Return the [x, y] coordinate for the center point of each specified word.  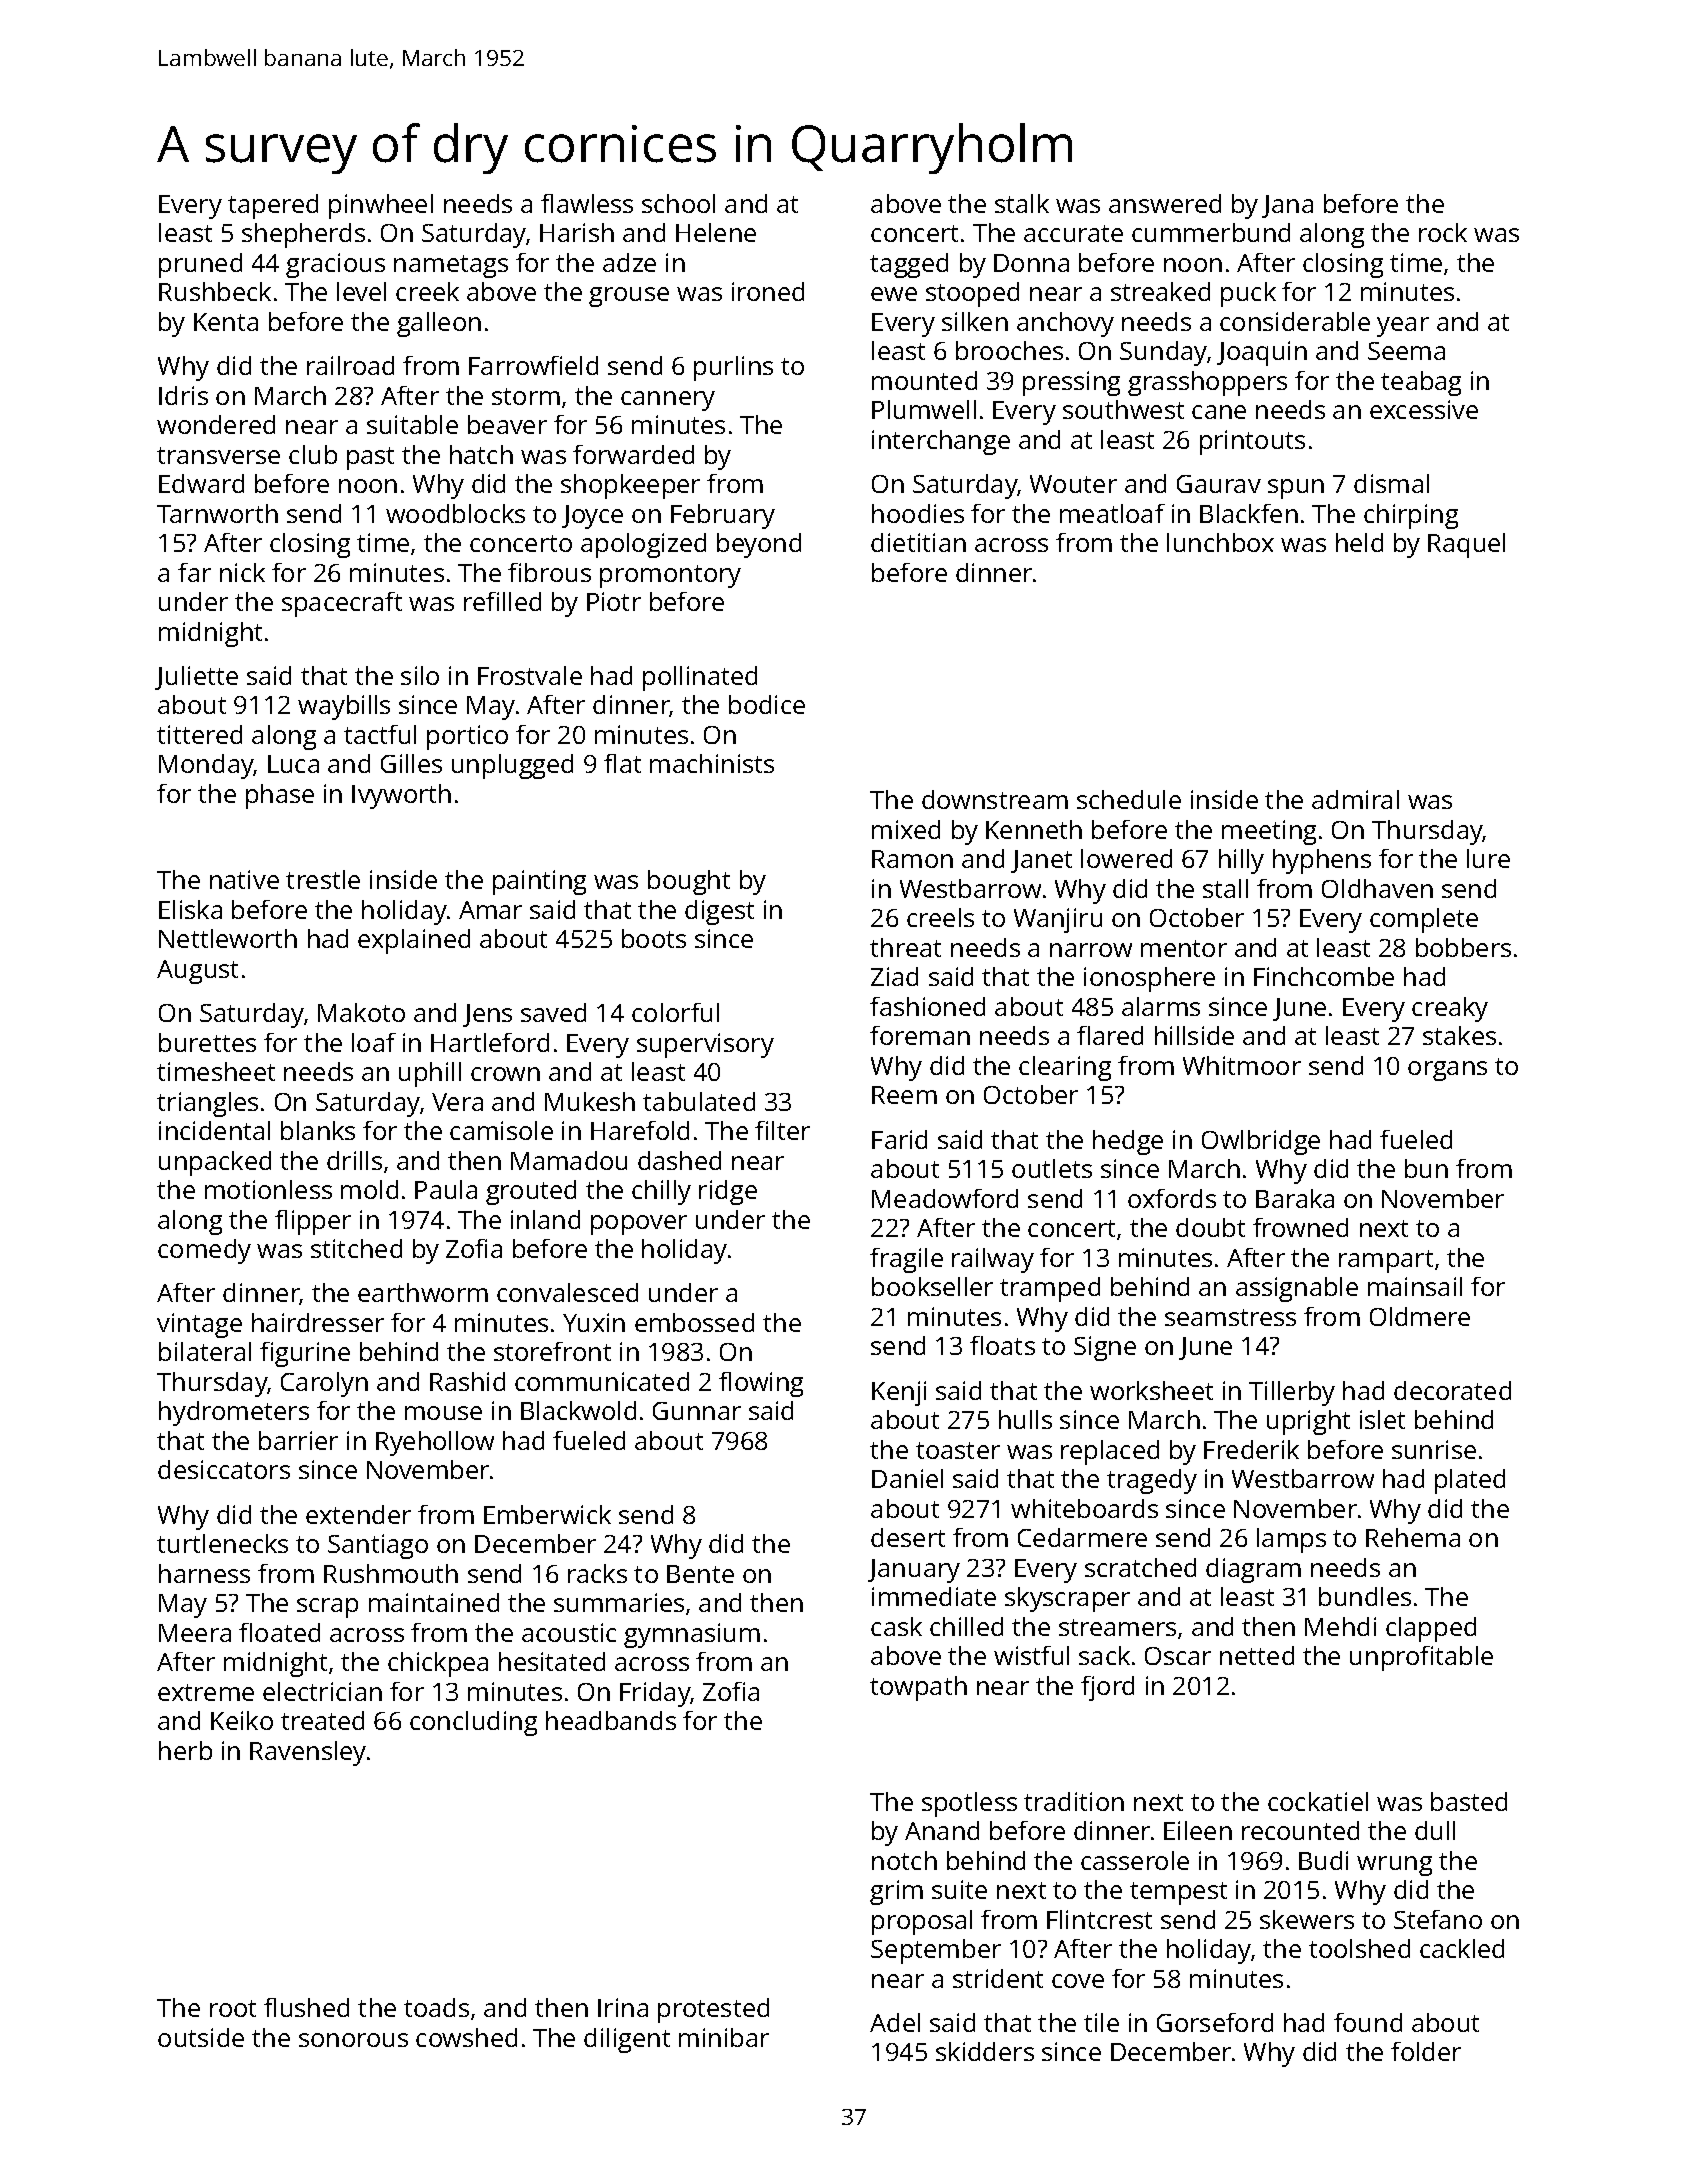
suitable [412, 424]
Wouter [1073, 484]
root [233, 2008]
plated [1470, 1481]
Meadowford [945, 1198]
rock [1443, 232]
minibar [724, 2037]
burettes [207, 1042]
